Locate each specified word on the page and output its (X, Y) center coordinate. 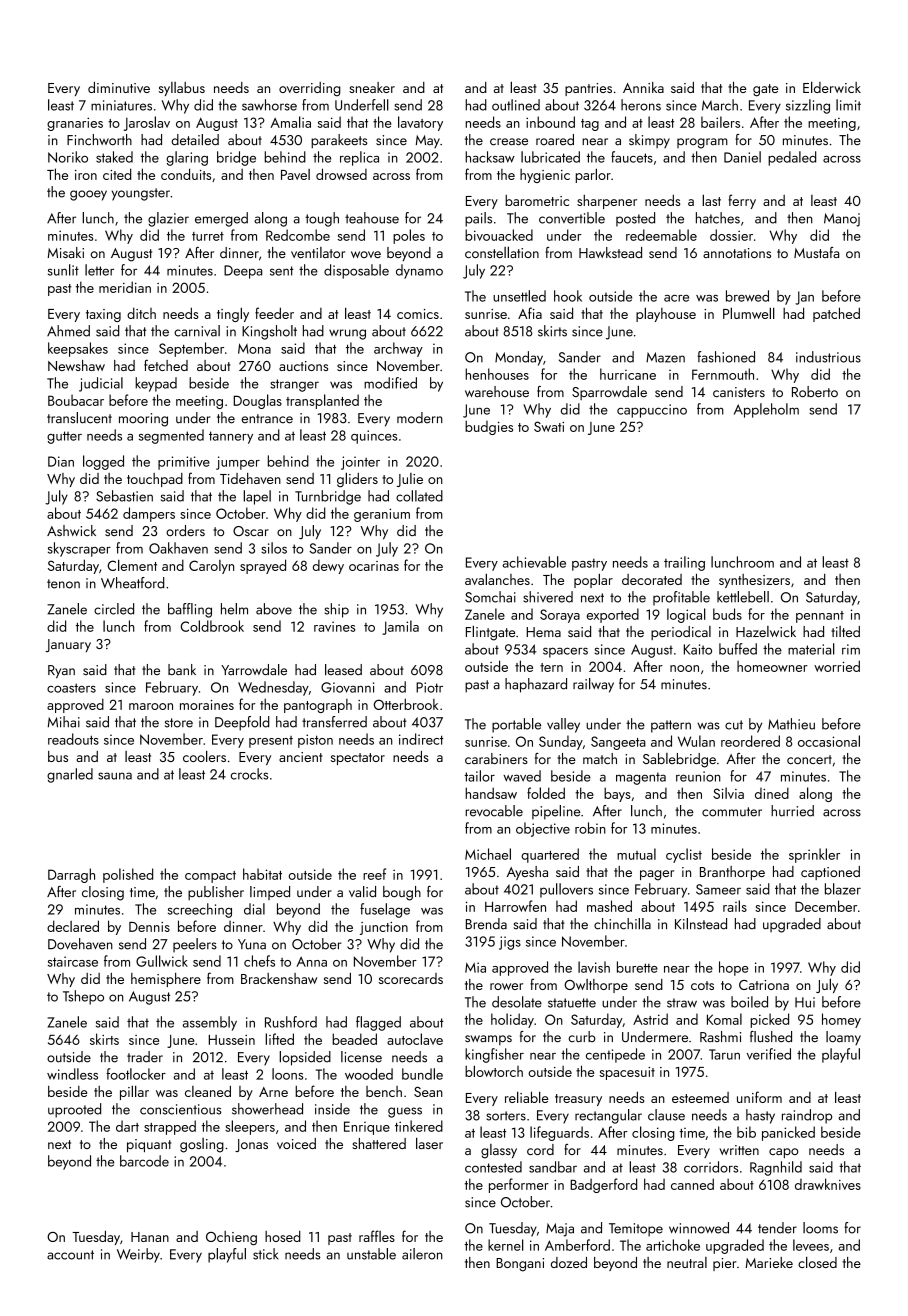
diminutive (119, 87)
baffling (190, 610)
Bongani (520, 1265)
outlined (516, 105)
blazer (843, 889)
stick (265, 1254)
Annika (643, 87)
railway (593, 685)
